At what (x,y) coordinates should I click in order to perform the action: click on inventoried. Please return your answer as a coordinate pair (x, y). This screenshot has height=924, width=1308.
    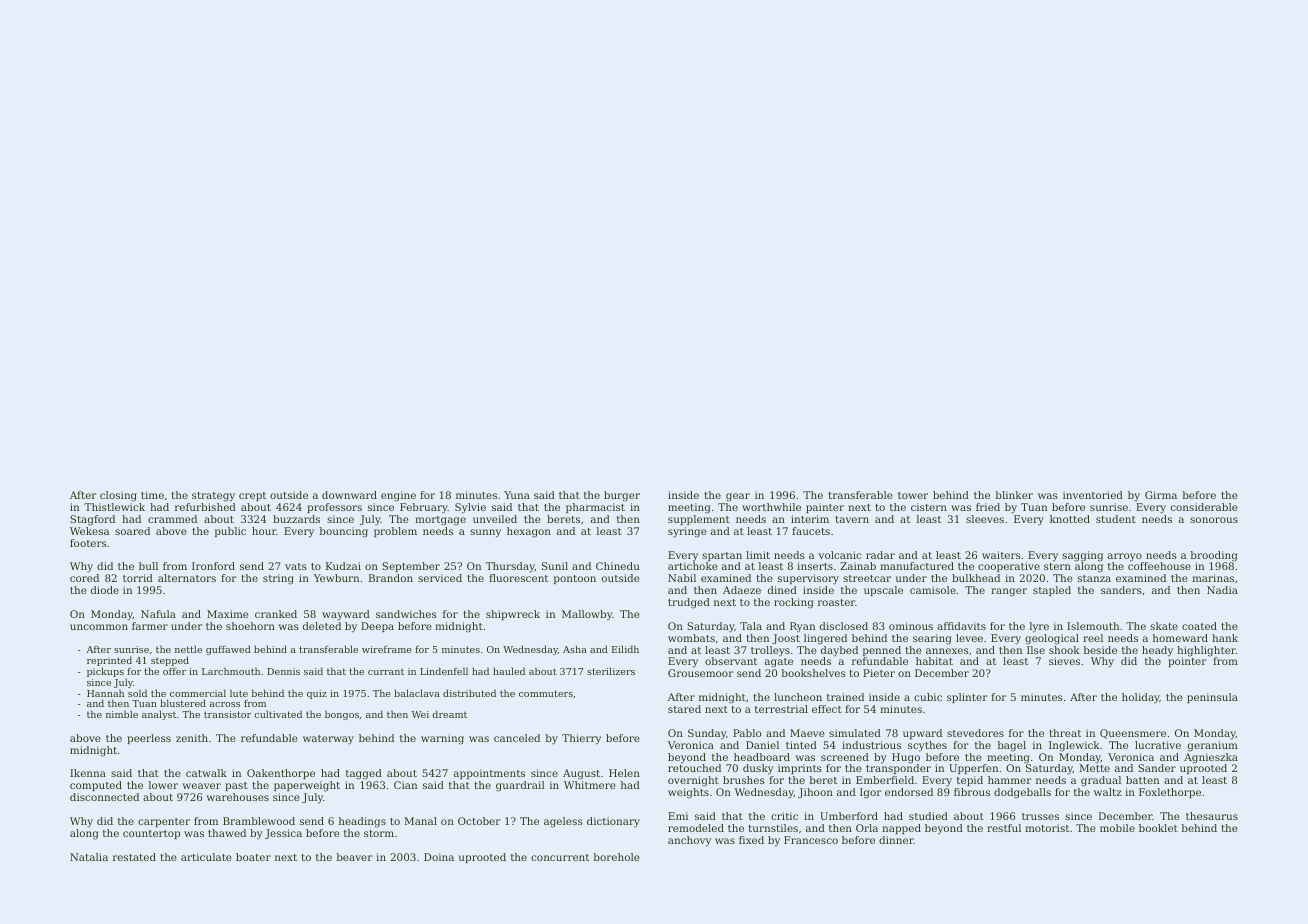
    Looking at the image, I should click on (1093, 495).
